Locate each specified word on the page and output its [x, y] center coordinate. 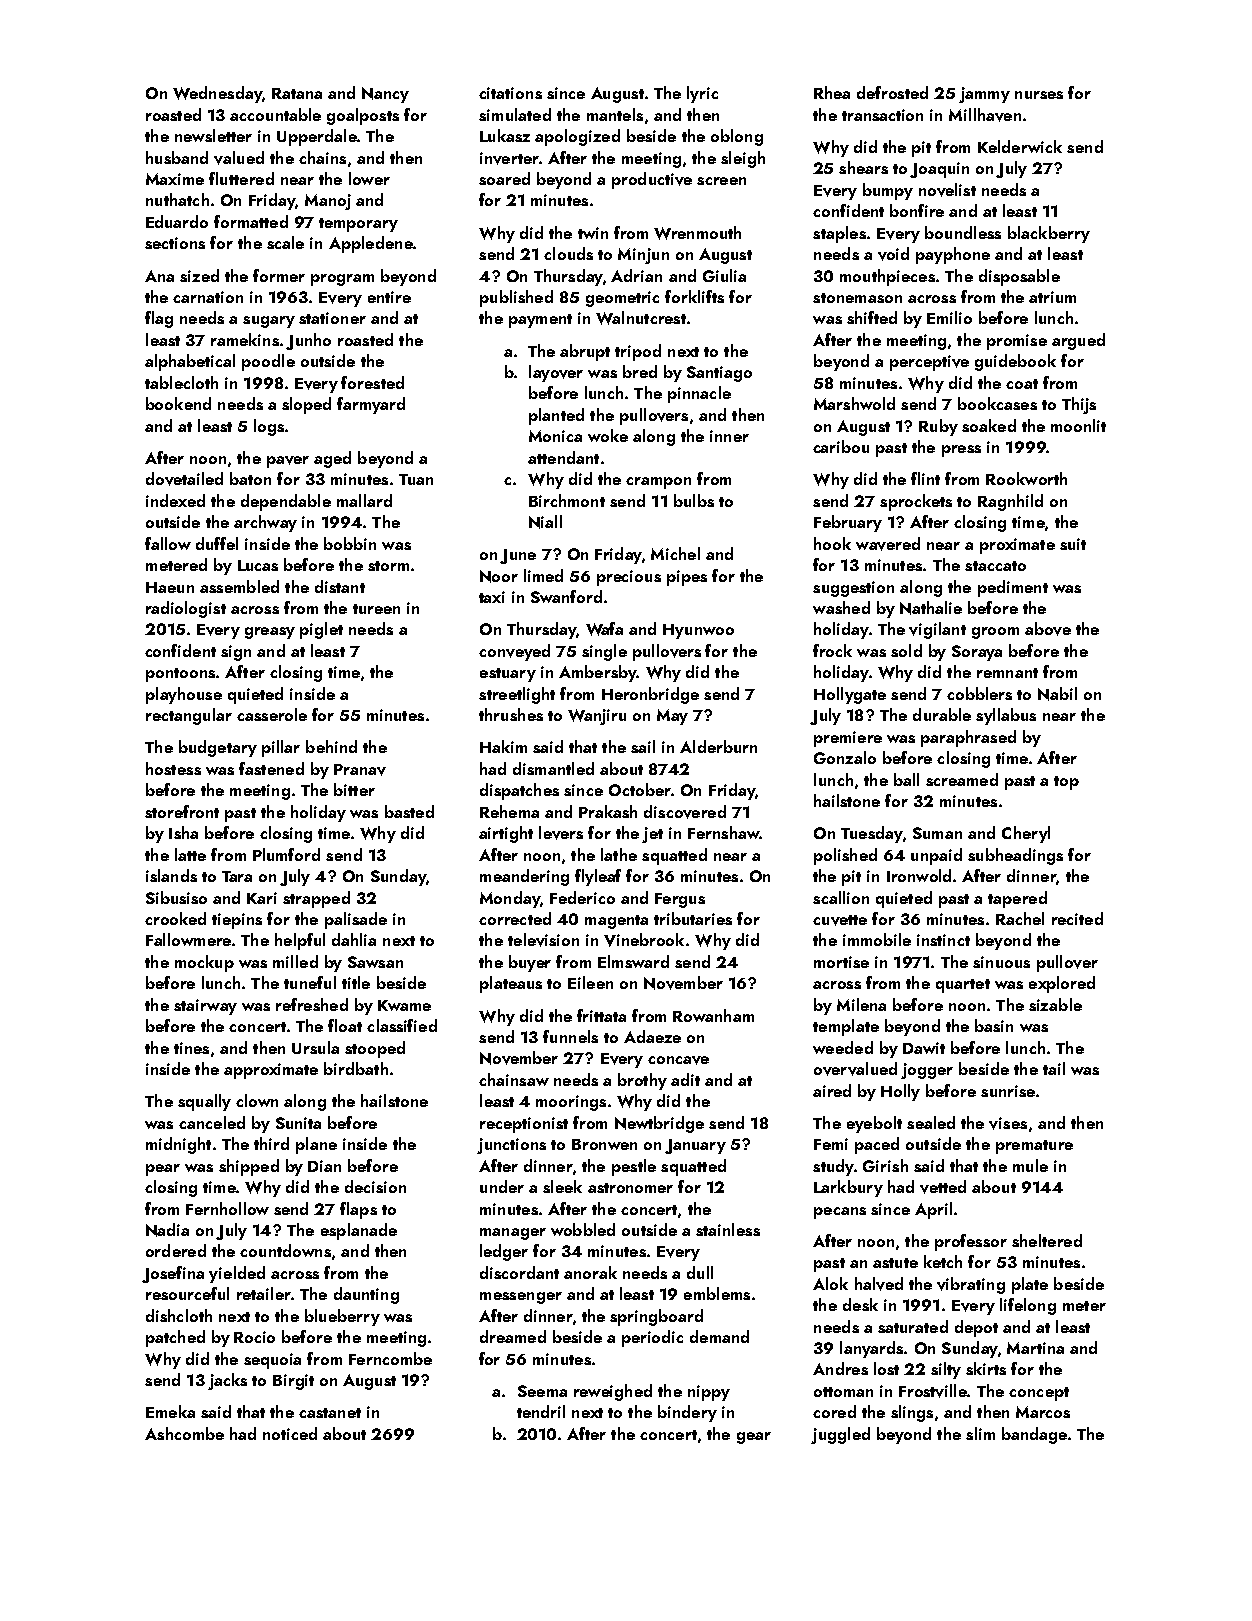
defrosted [892, 92]
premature [1034, 1147]
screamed [962, 779]
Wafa [604, 629]
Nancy [385, 95]
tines [191, 1048]
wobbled [583, 1229]
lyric [702, 94]
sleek [562, 1186]
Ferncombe [390, 1358]
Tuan [416, 479]
